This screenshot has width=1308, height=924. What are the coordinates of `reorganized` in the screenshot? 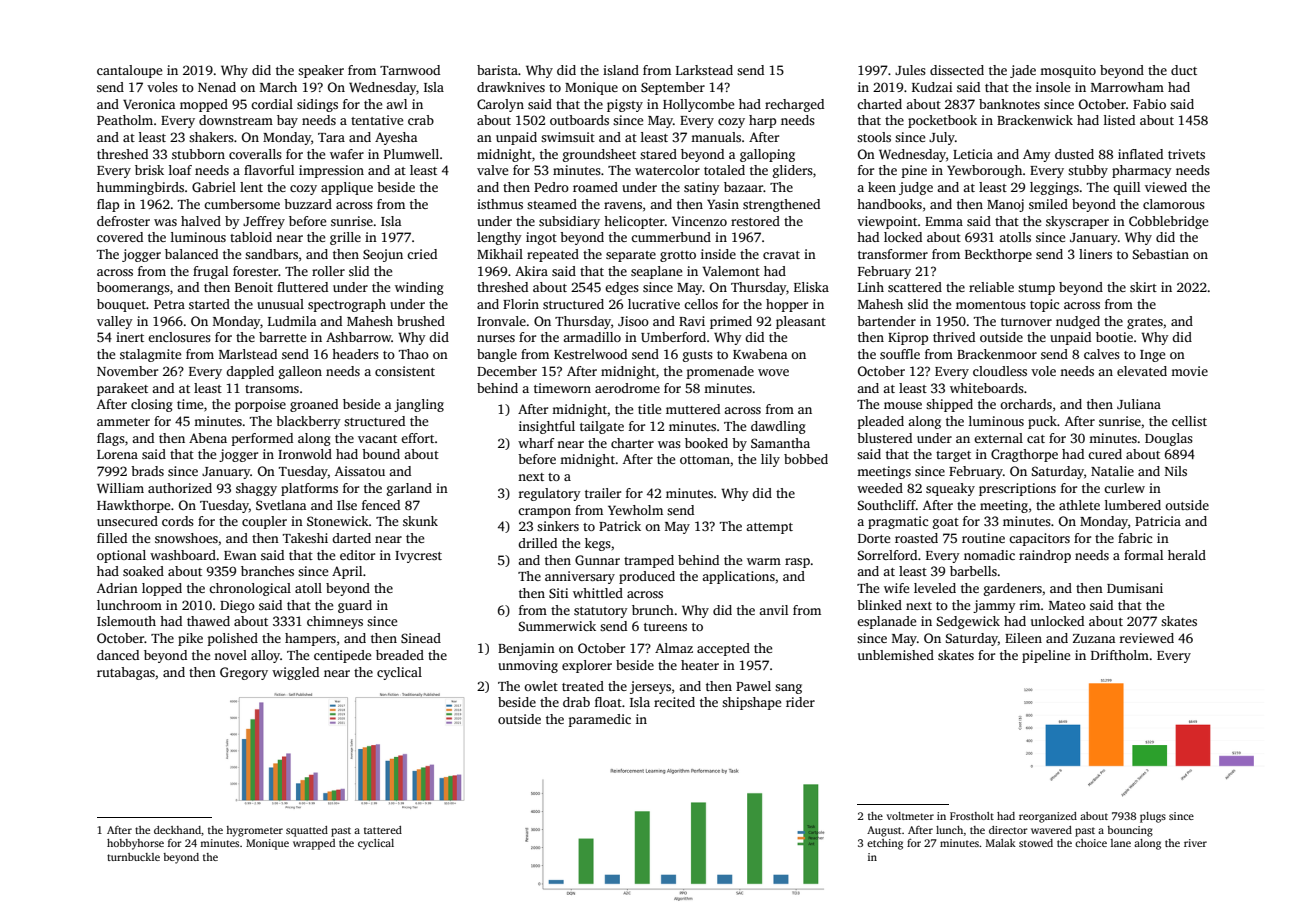 It's located at (1048, 817).
